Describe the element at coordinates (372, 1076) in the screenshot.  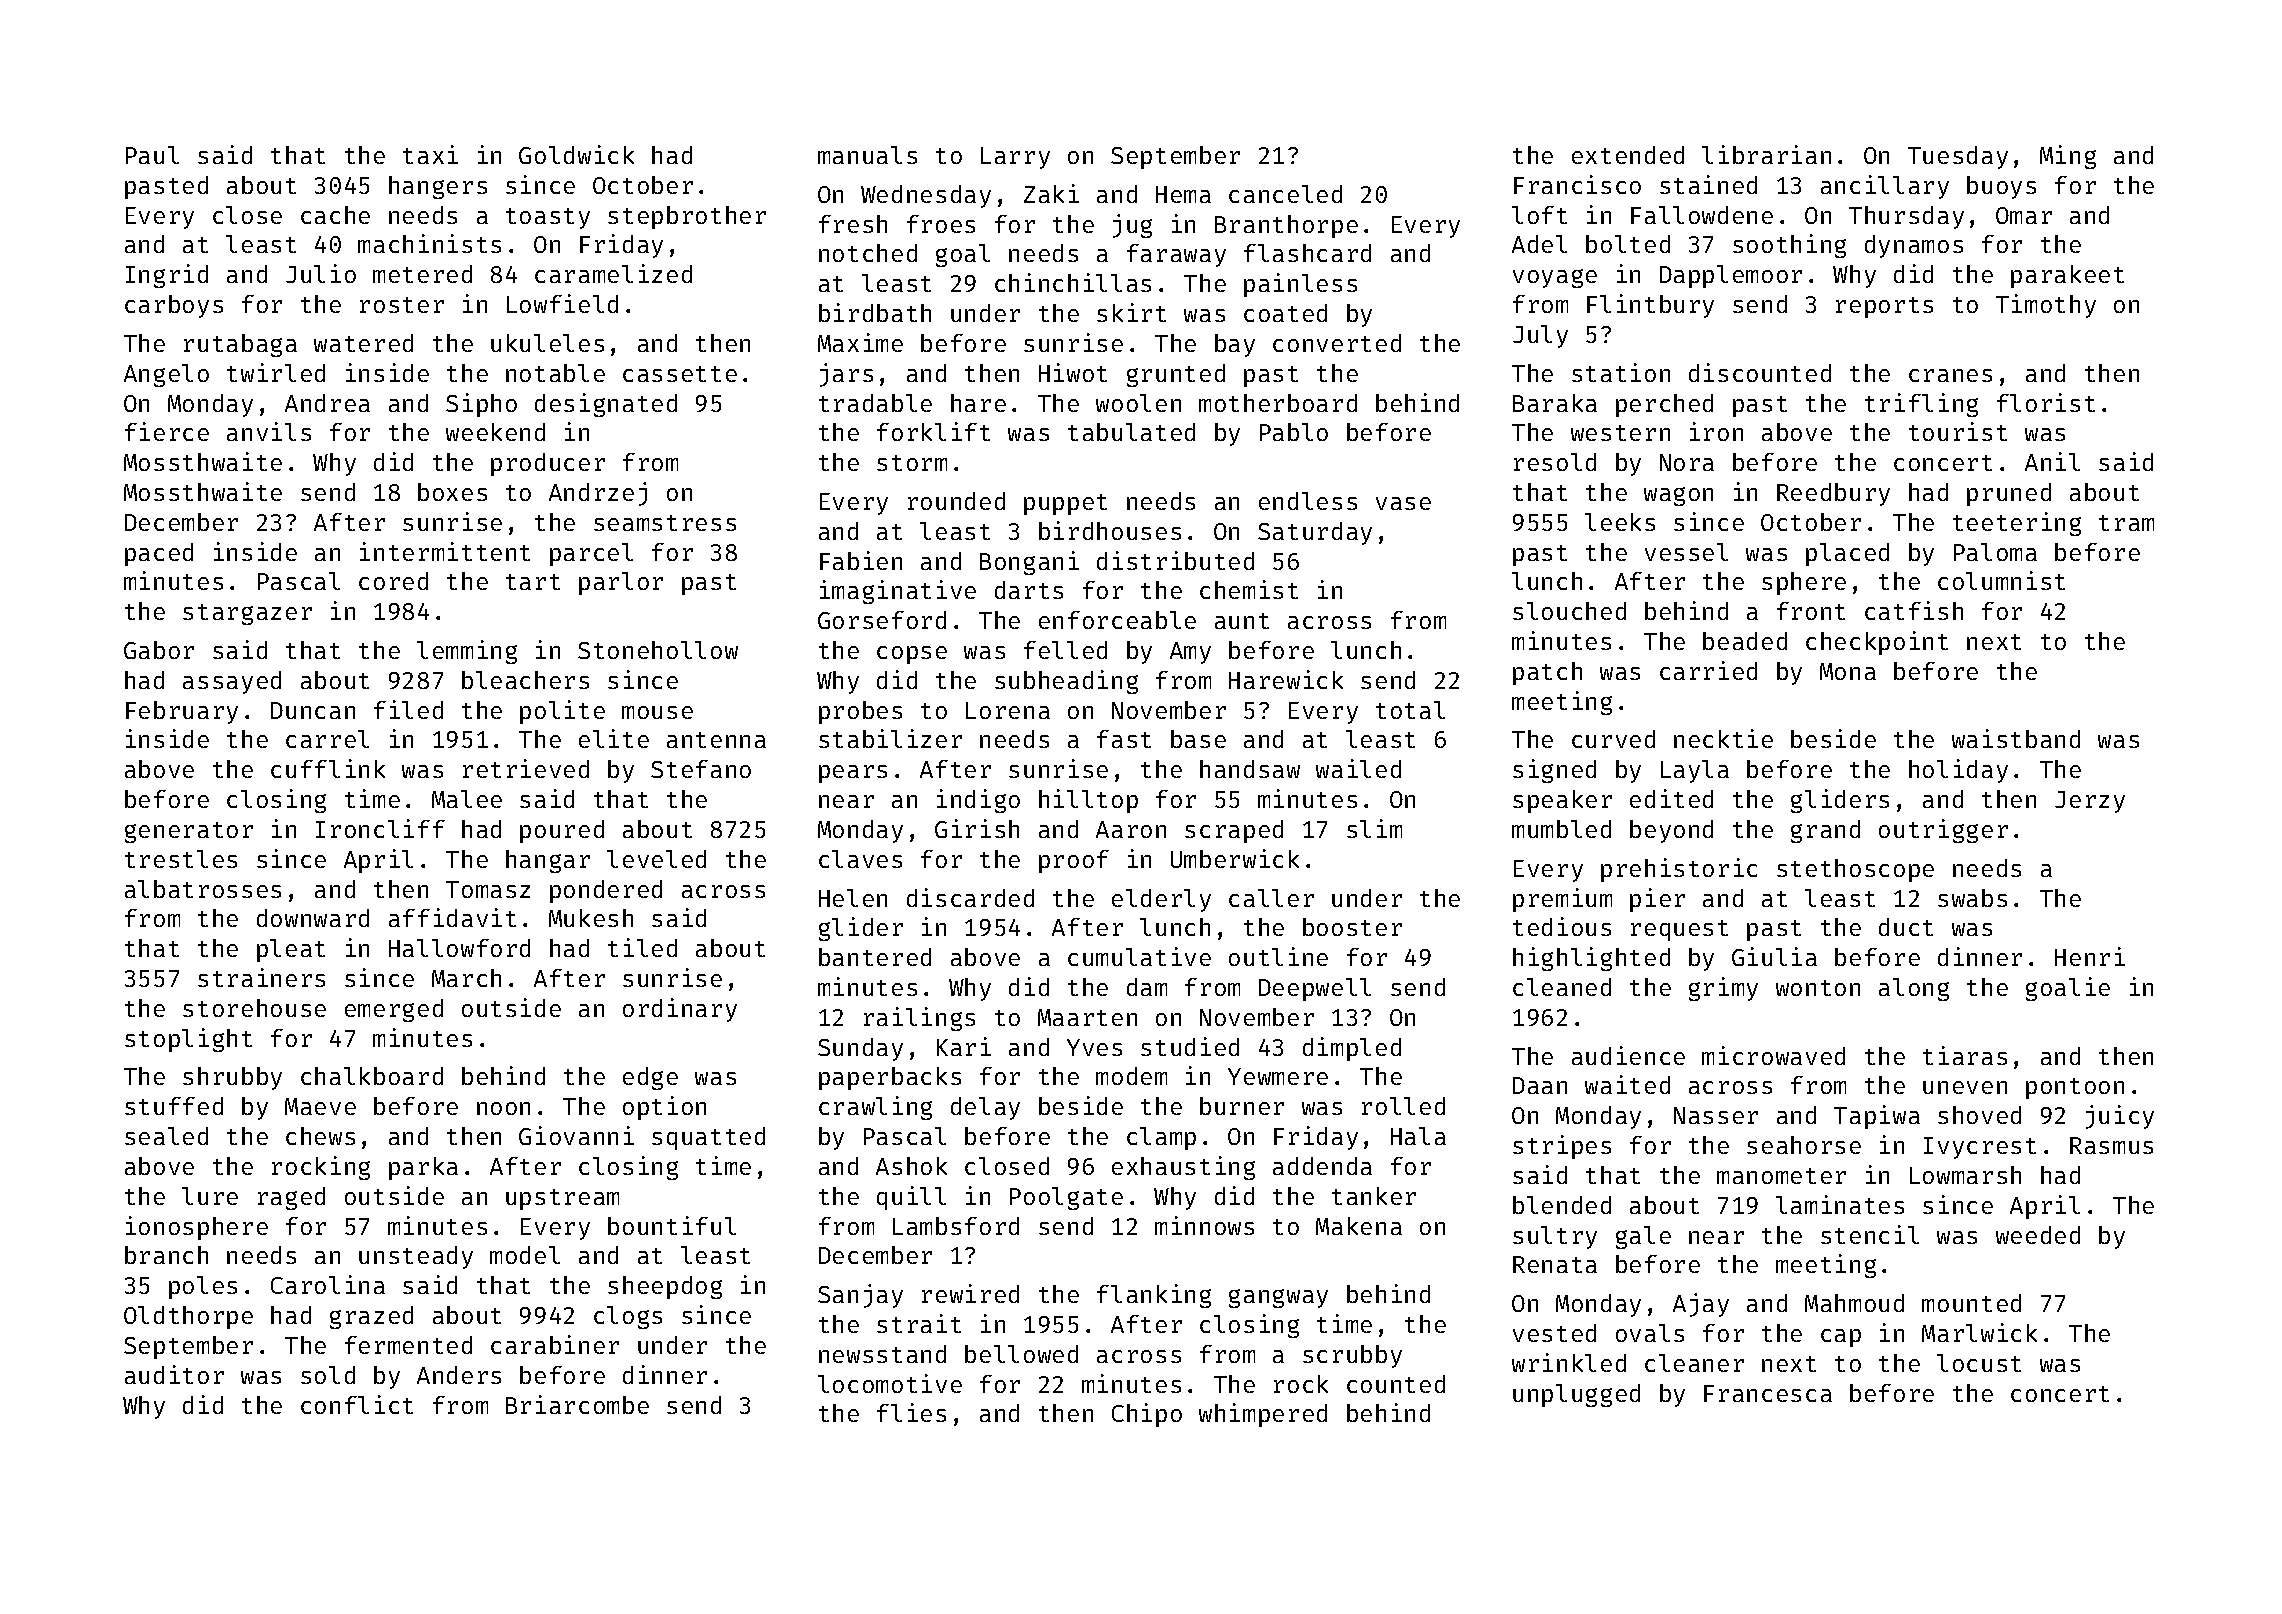
I see `chalkboard` at that location.
